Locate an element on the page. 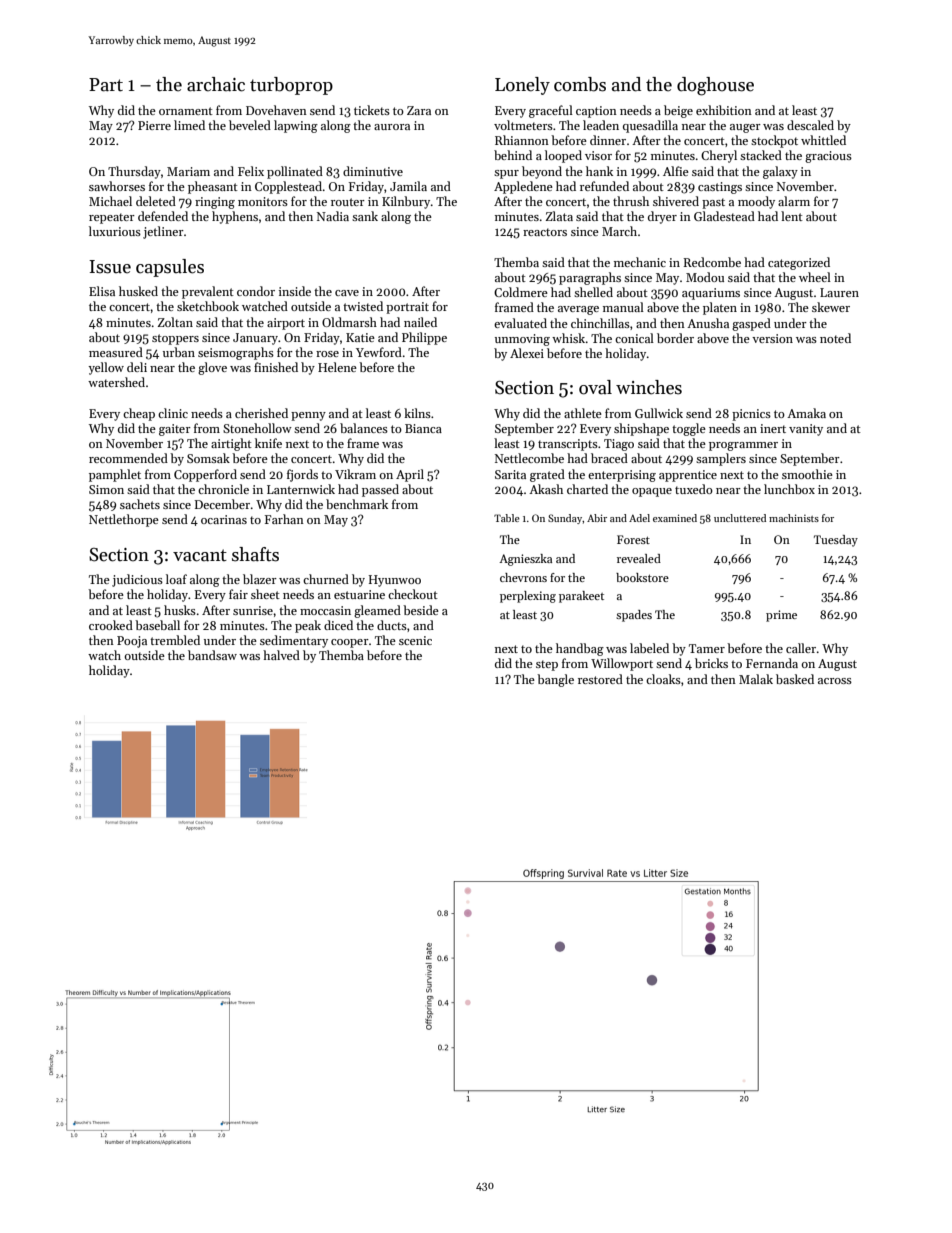 The width and height of the image is (952, 1233). doghouse is located at coordinates (715, 86).
